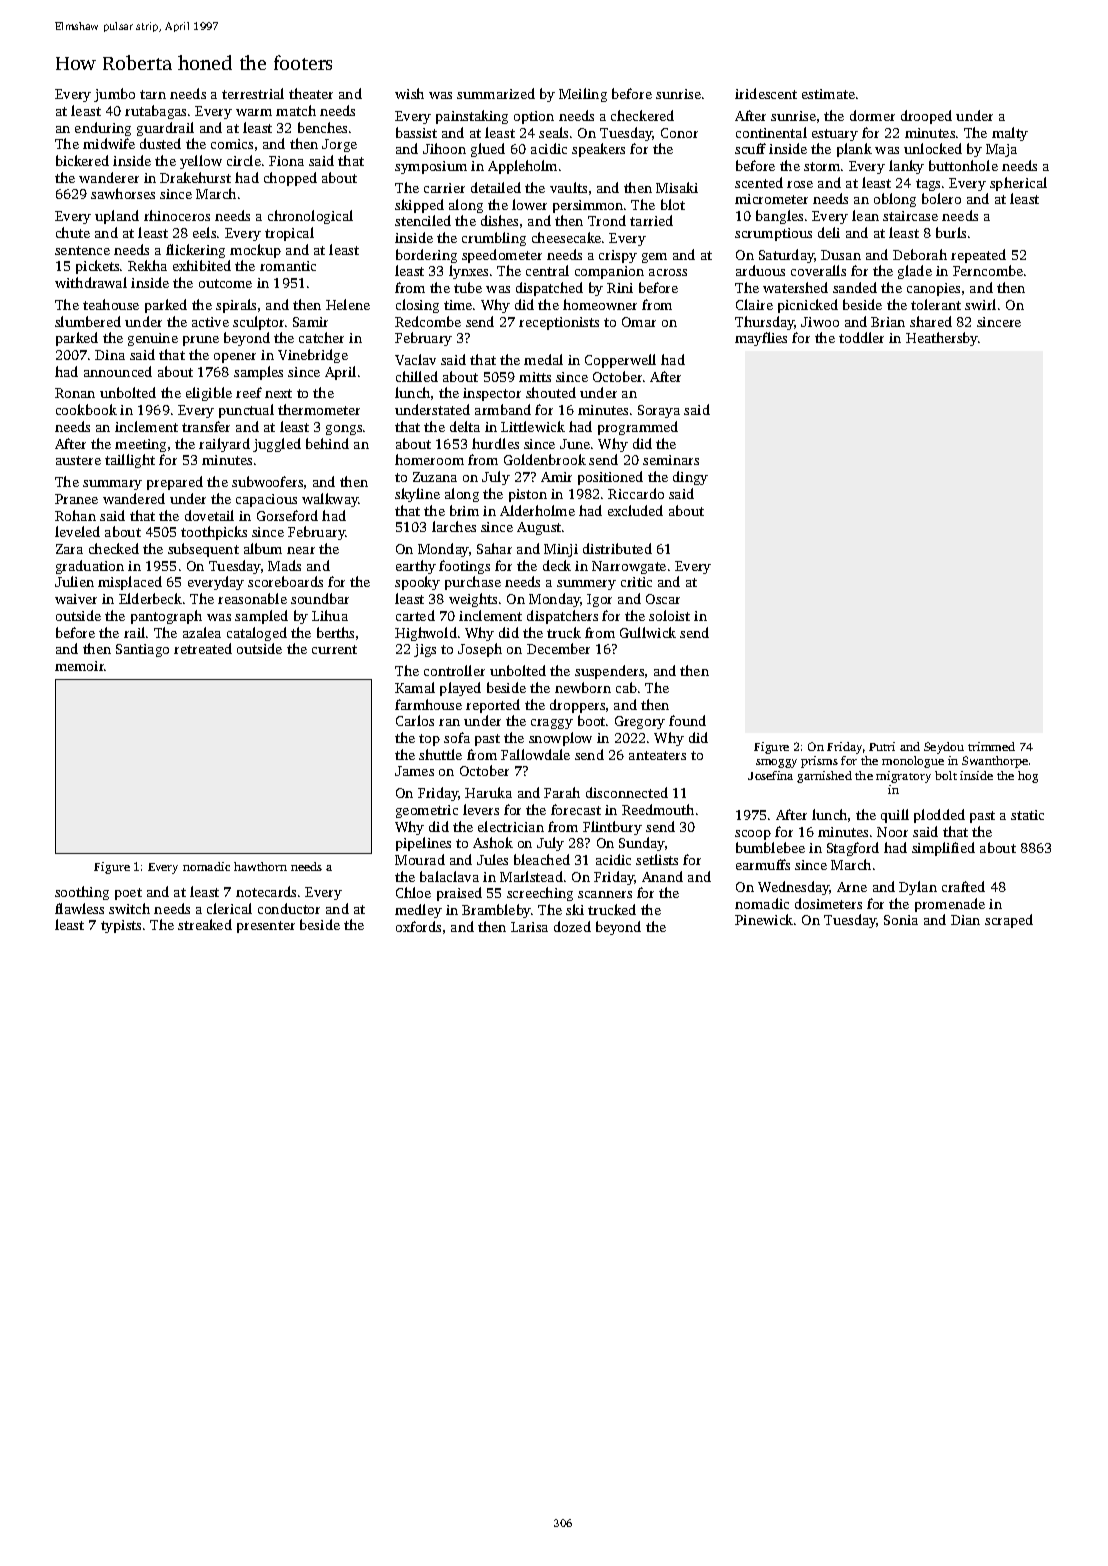  Describe the element at coordinates (121, 926) in the screenshot. I see `typists` at that location.
